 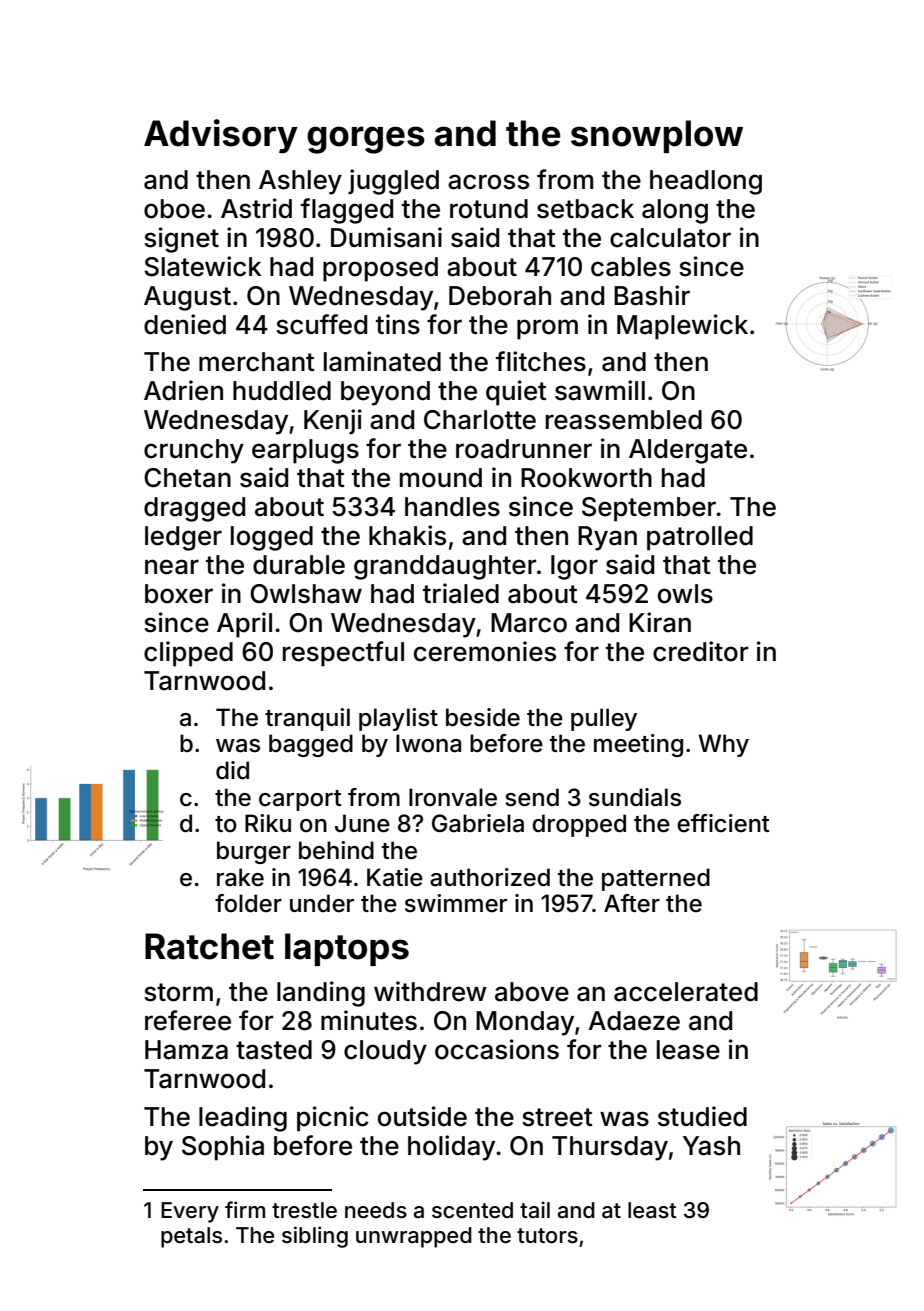 I want to click on efficient, so click(x=723, y=823).
